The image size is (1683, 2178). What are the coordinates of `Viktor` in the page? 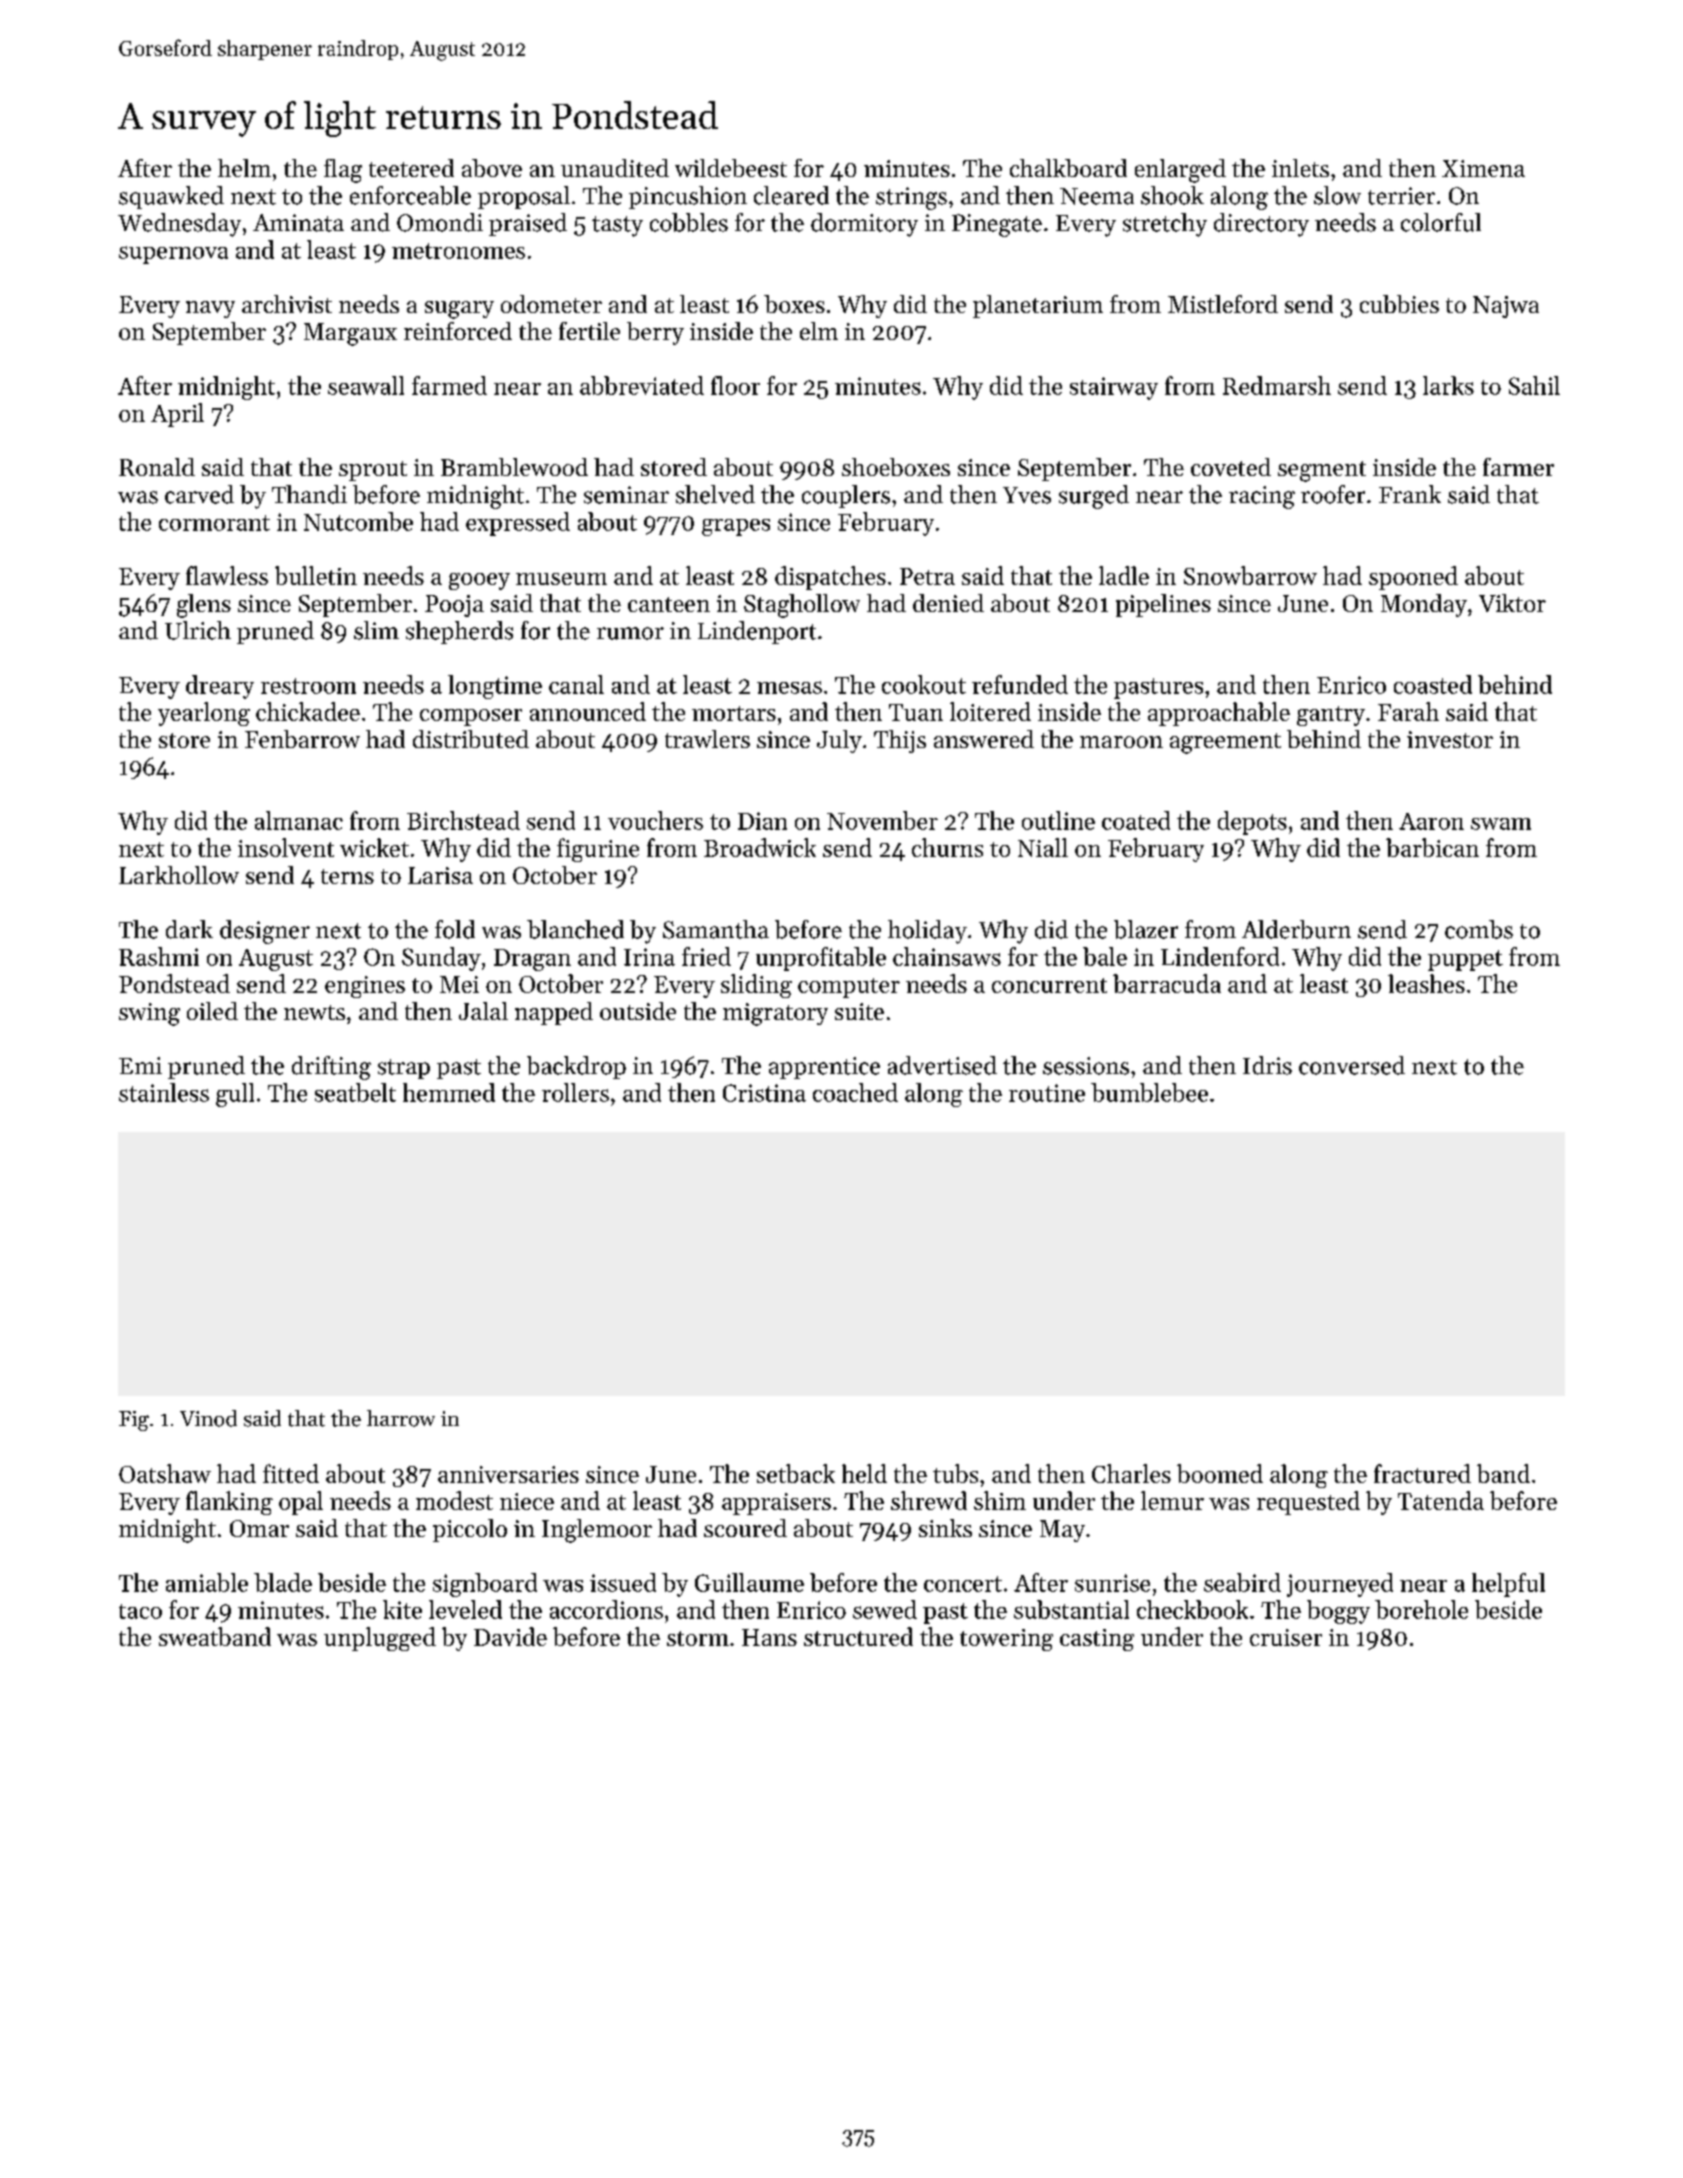 It's located at (1512, 603).
